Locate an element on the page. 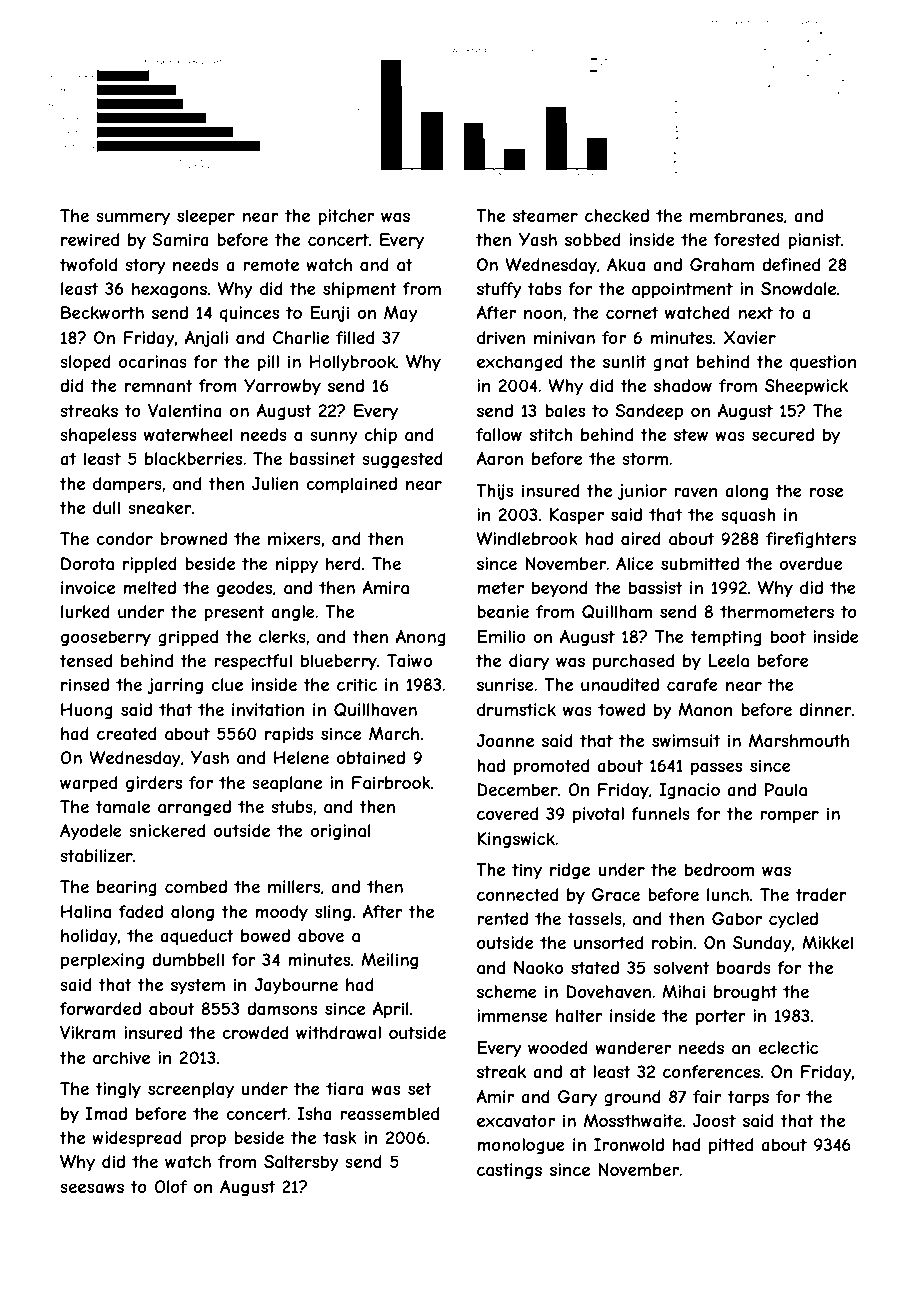  overdue is located at coordinates (811, 563).
